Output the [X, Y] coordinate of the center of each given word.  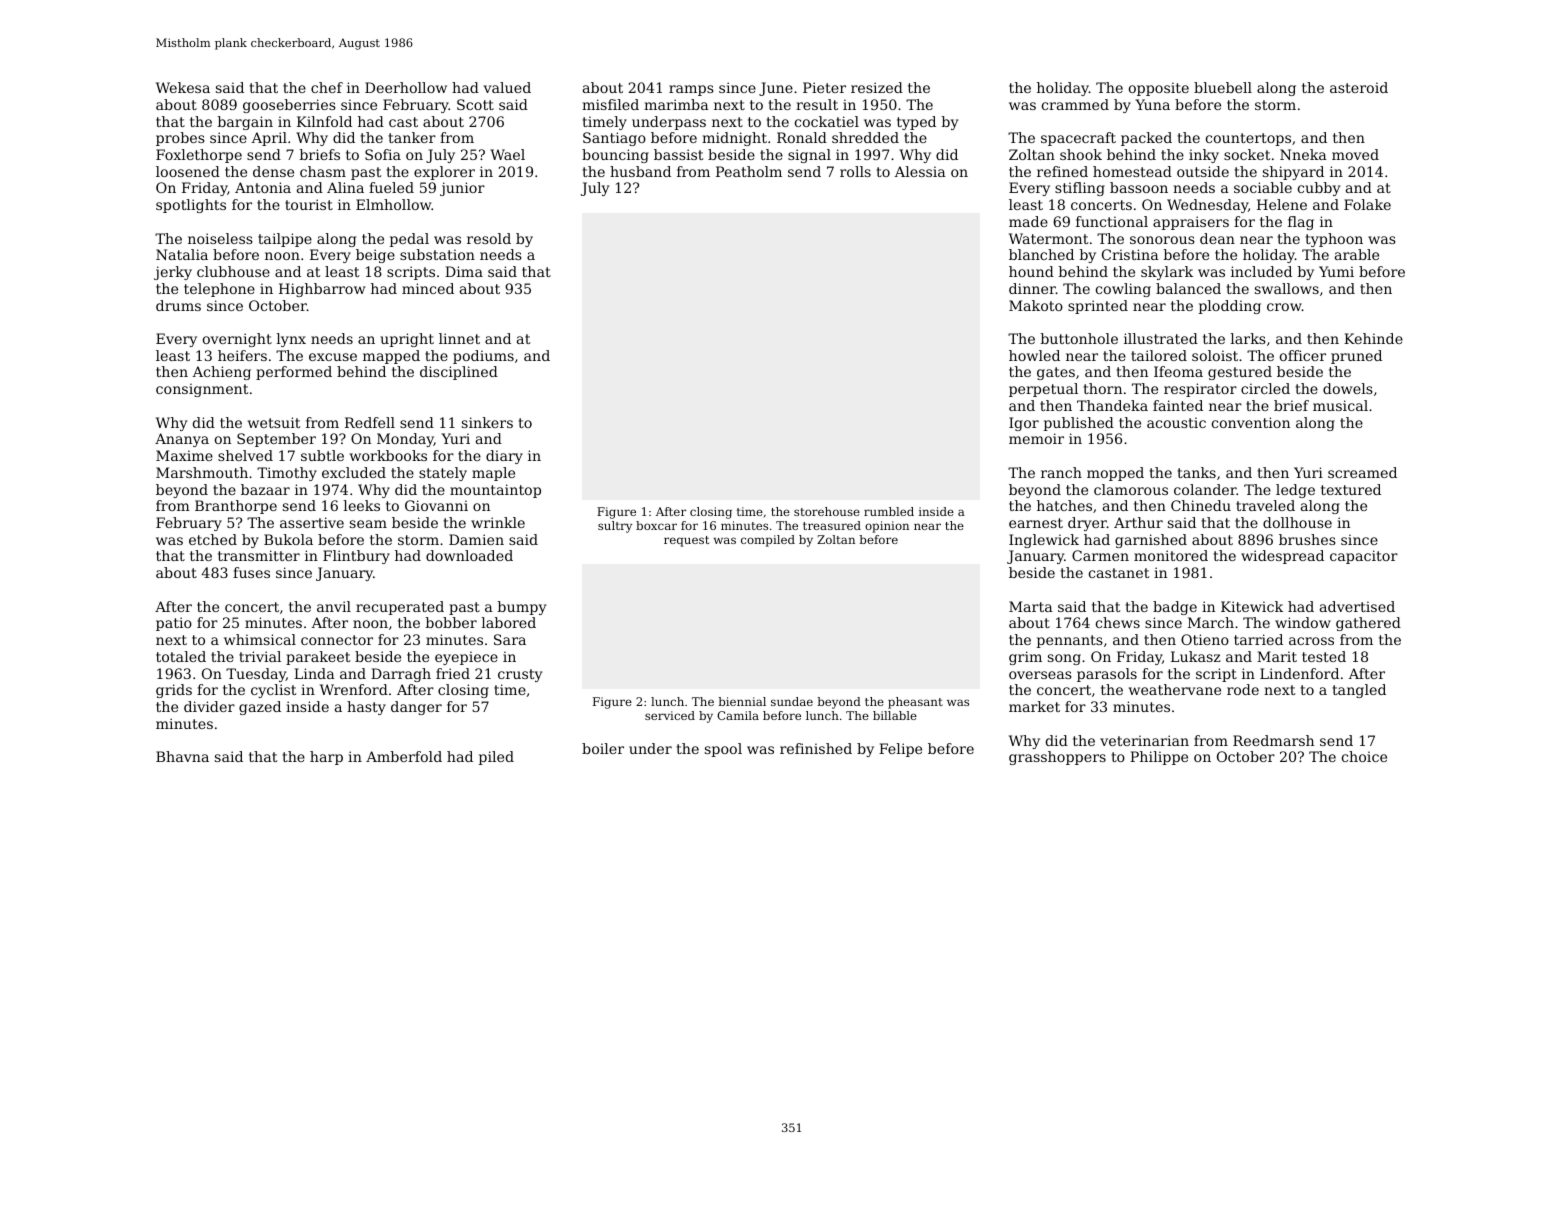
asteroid [1359, 87]
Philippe [1159, 758]
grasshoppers [1057, 758]
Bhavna [182, 756]
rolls [855, 171]
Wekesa [183, 87]
